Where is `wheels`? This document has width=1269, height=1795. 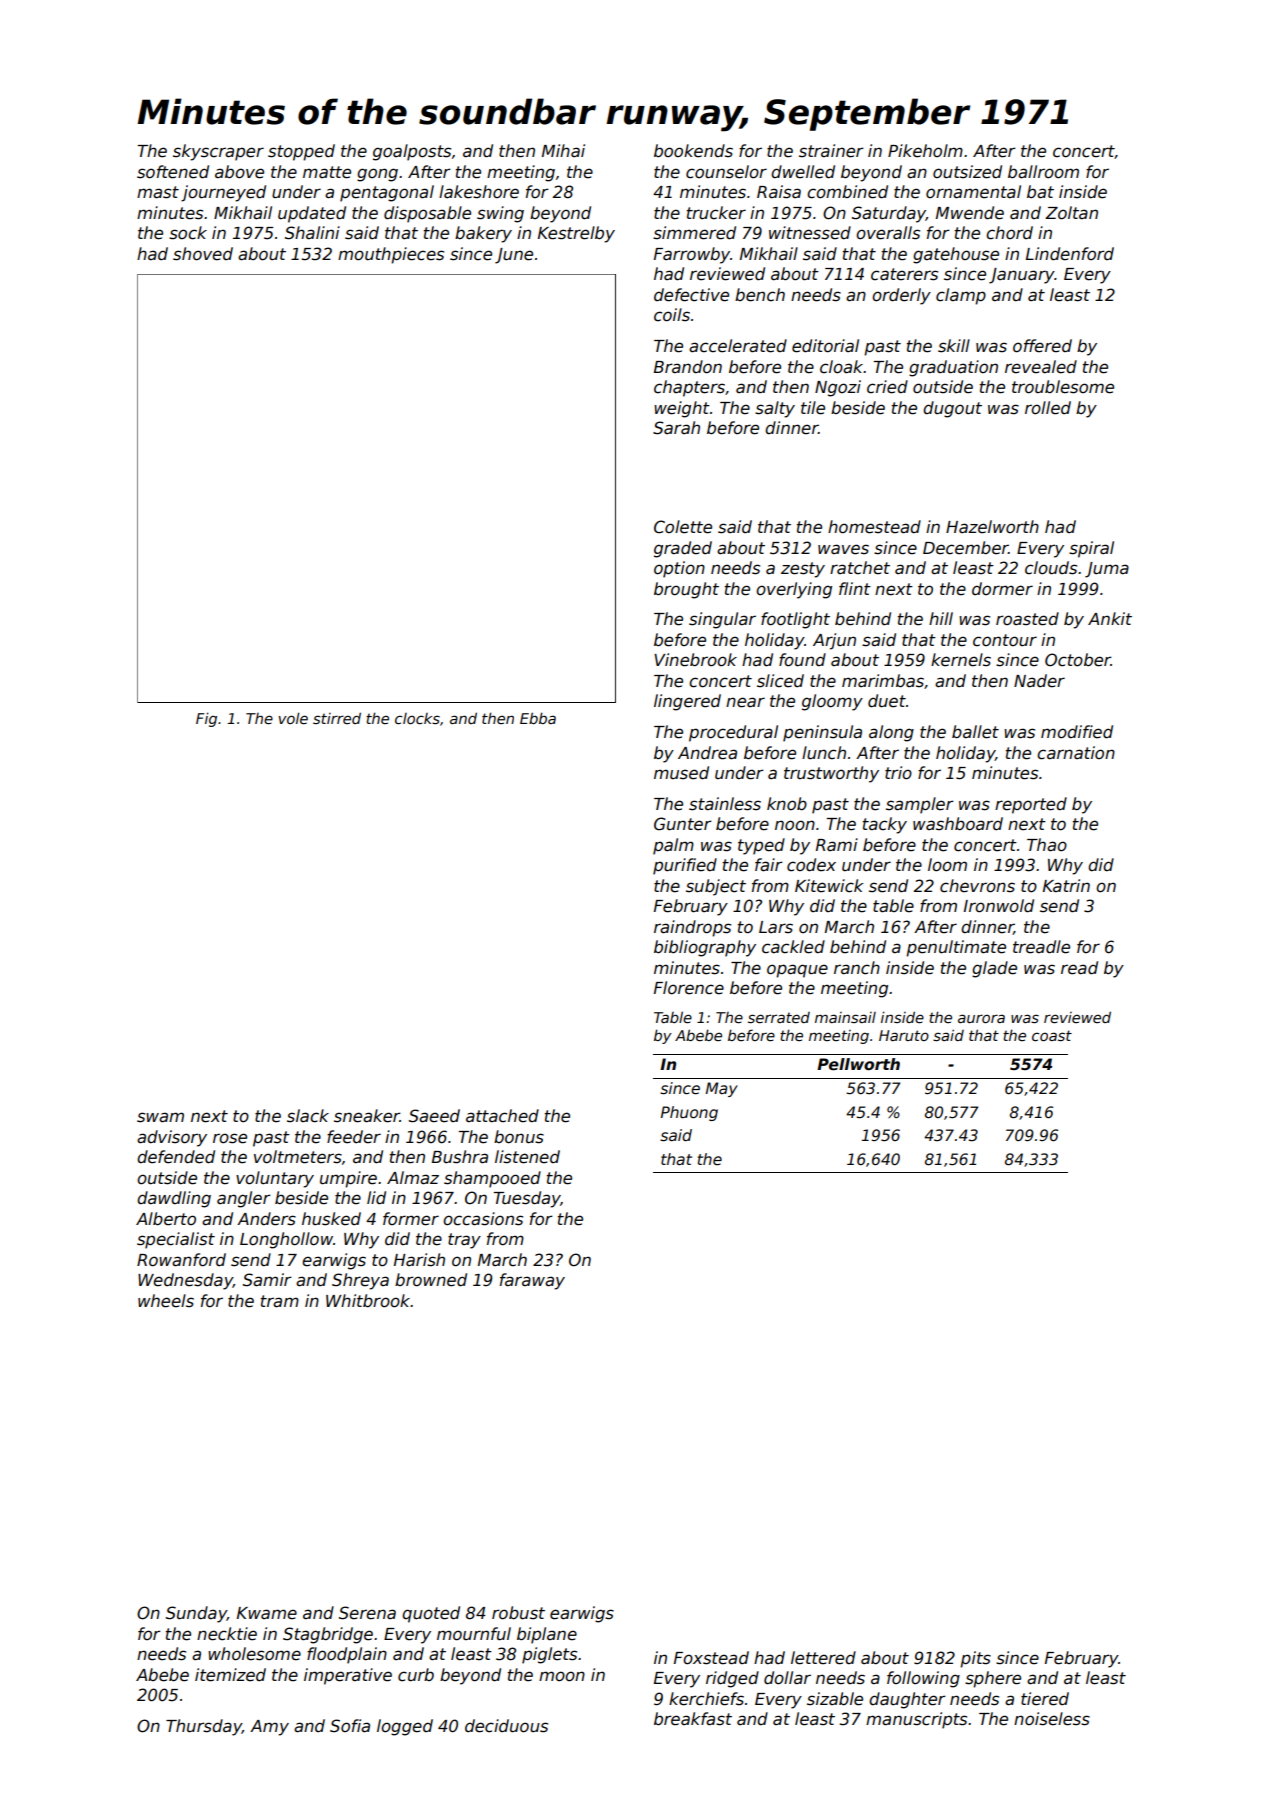
wheels is located at coordinates (166, 1301).
